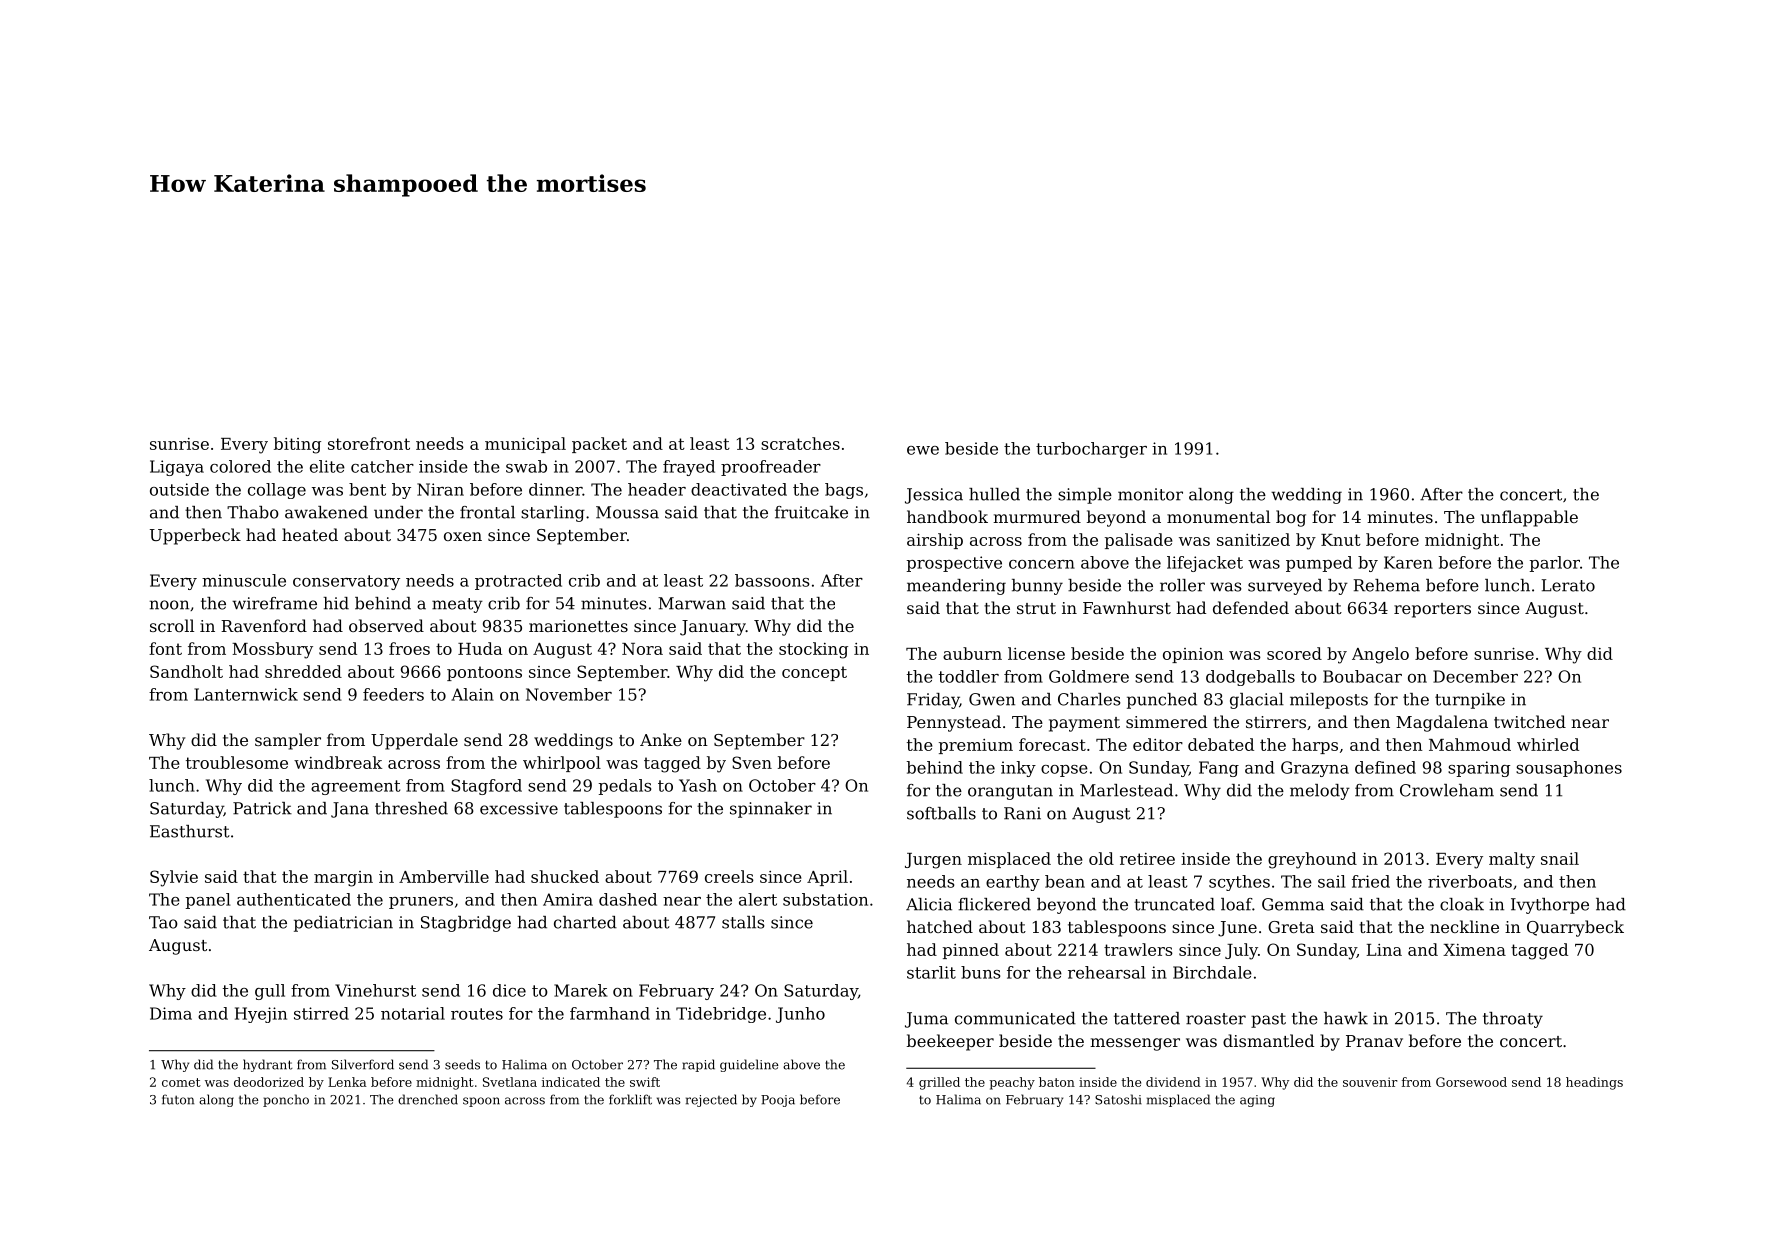  What do you see at coordinates (1022, 813) in the document?
I see `Rani` at bounding box center [1022, 813].
